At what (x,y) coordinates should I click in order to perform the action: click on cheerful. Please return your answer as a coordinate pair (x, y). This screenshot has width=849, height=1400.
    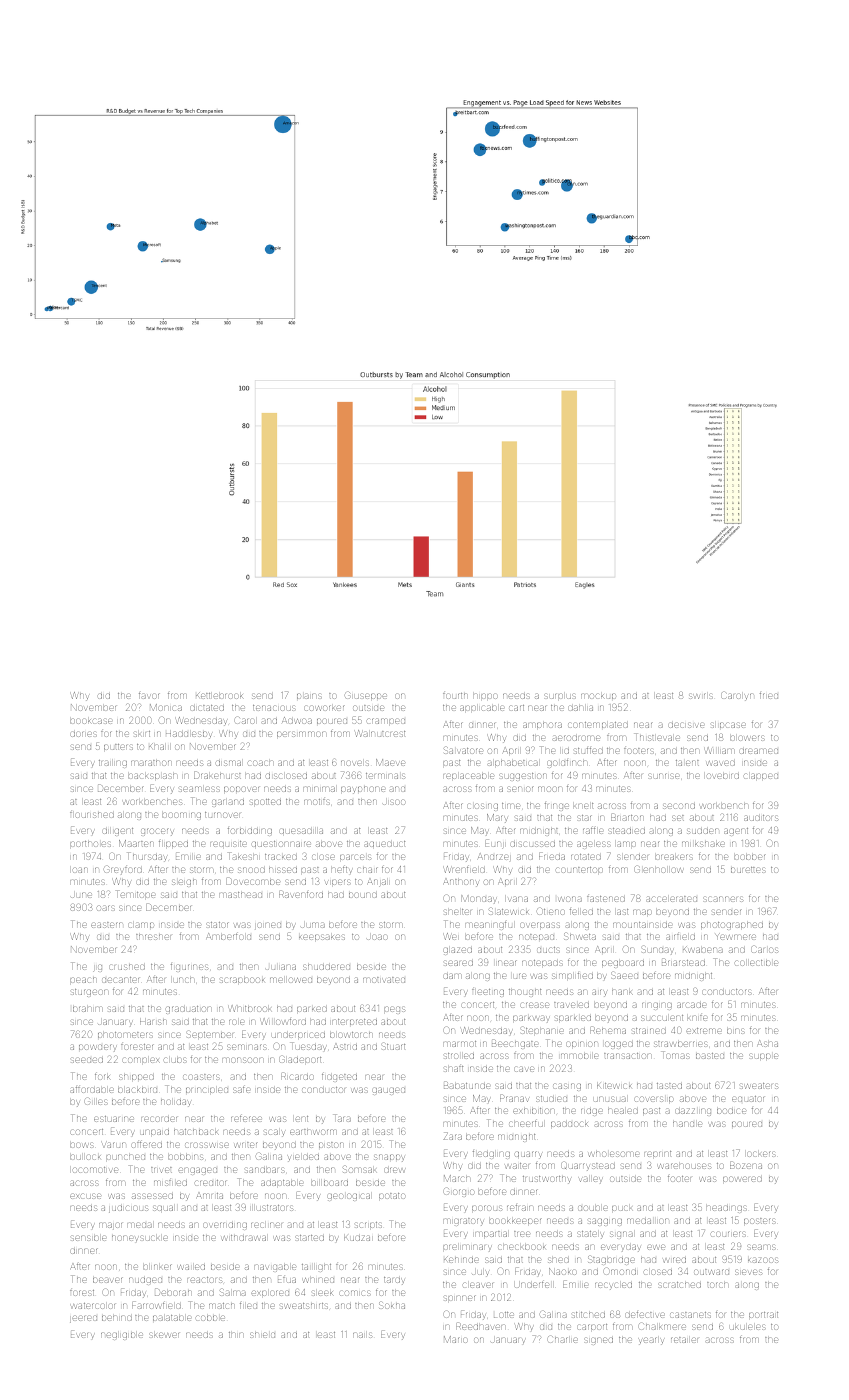
    Looking at the image, I should click on (526, 1124).
